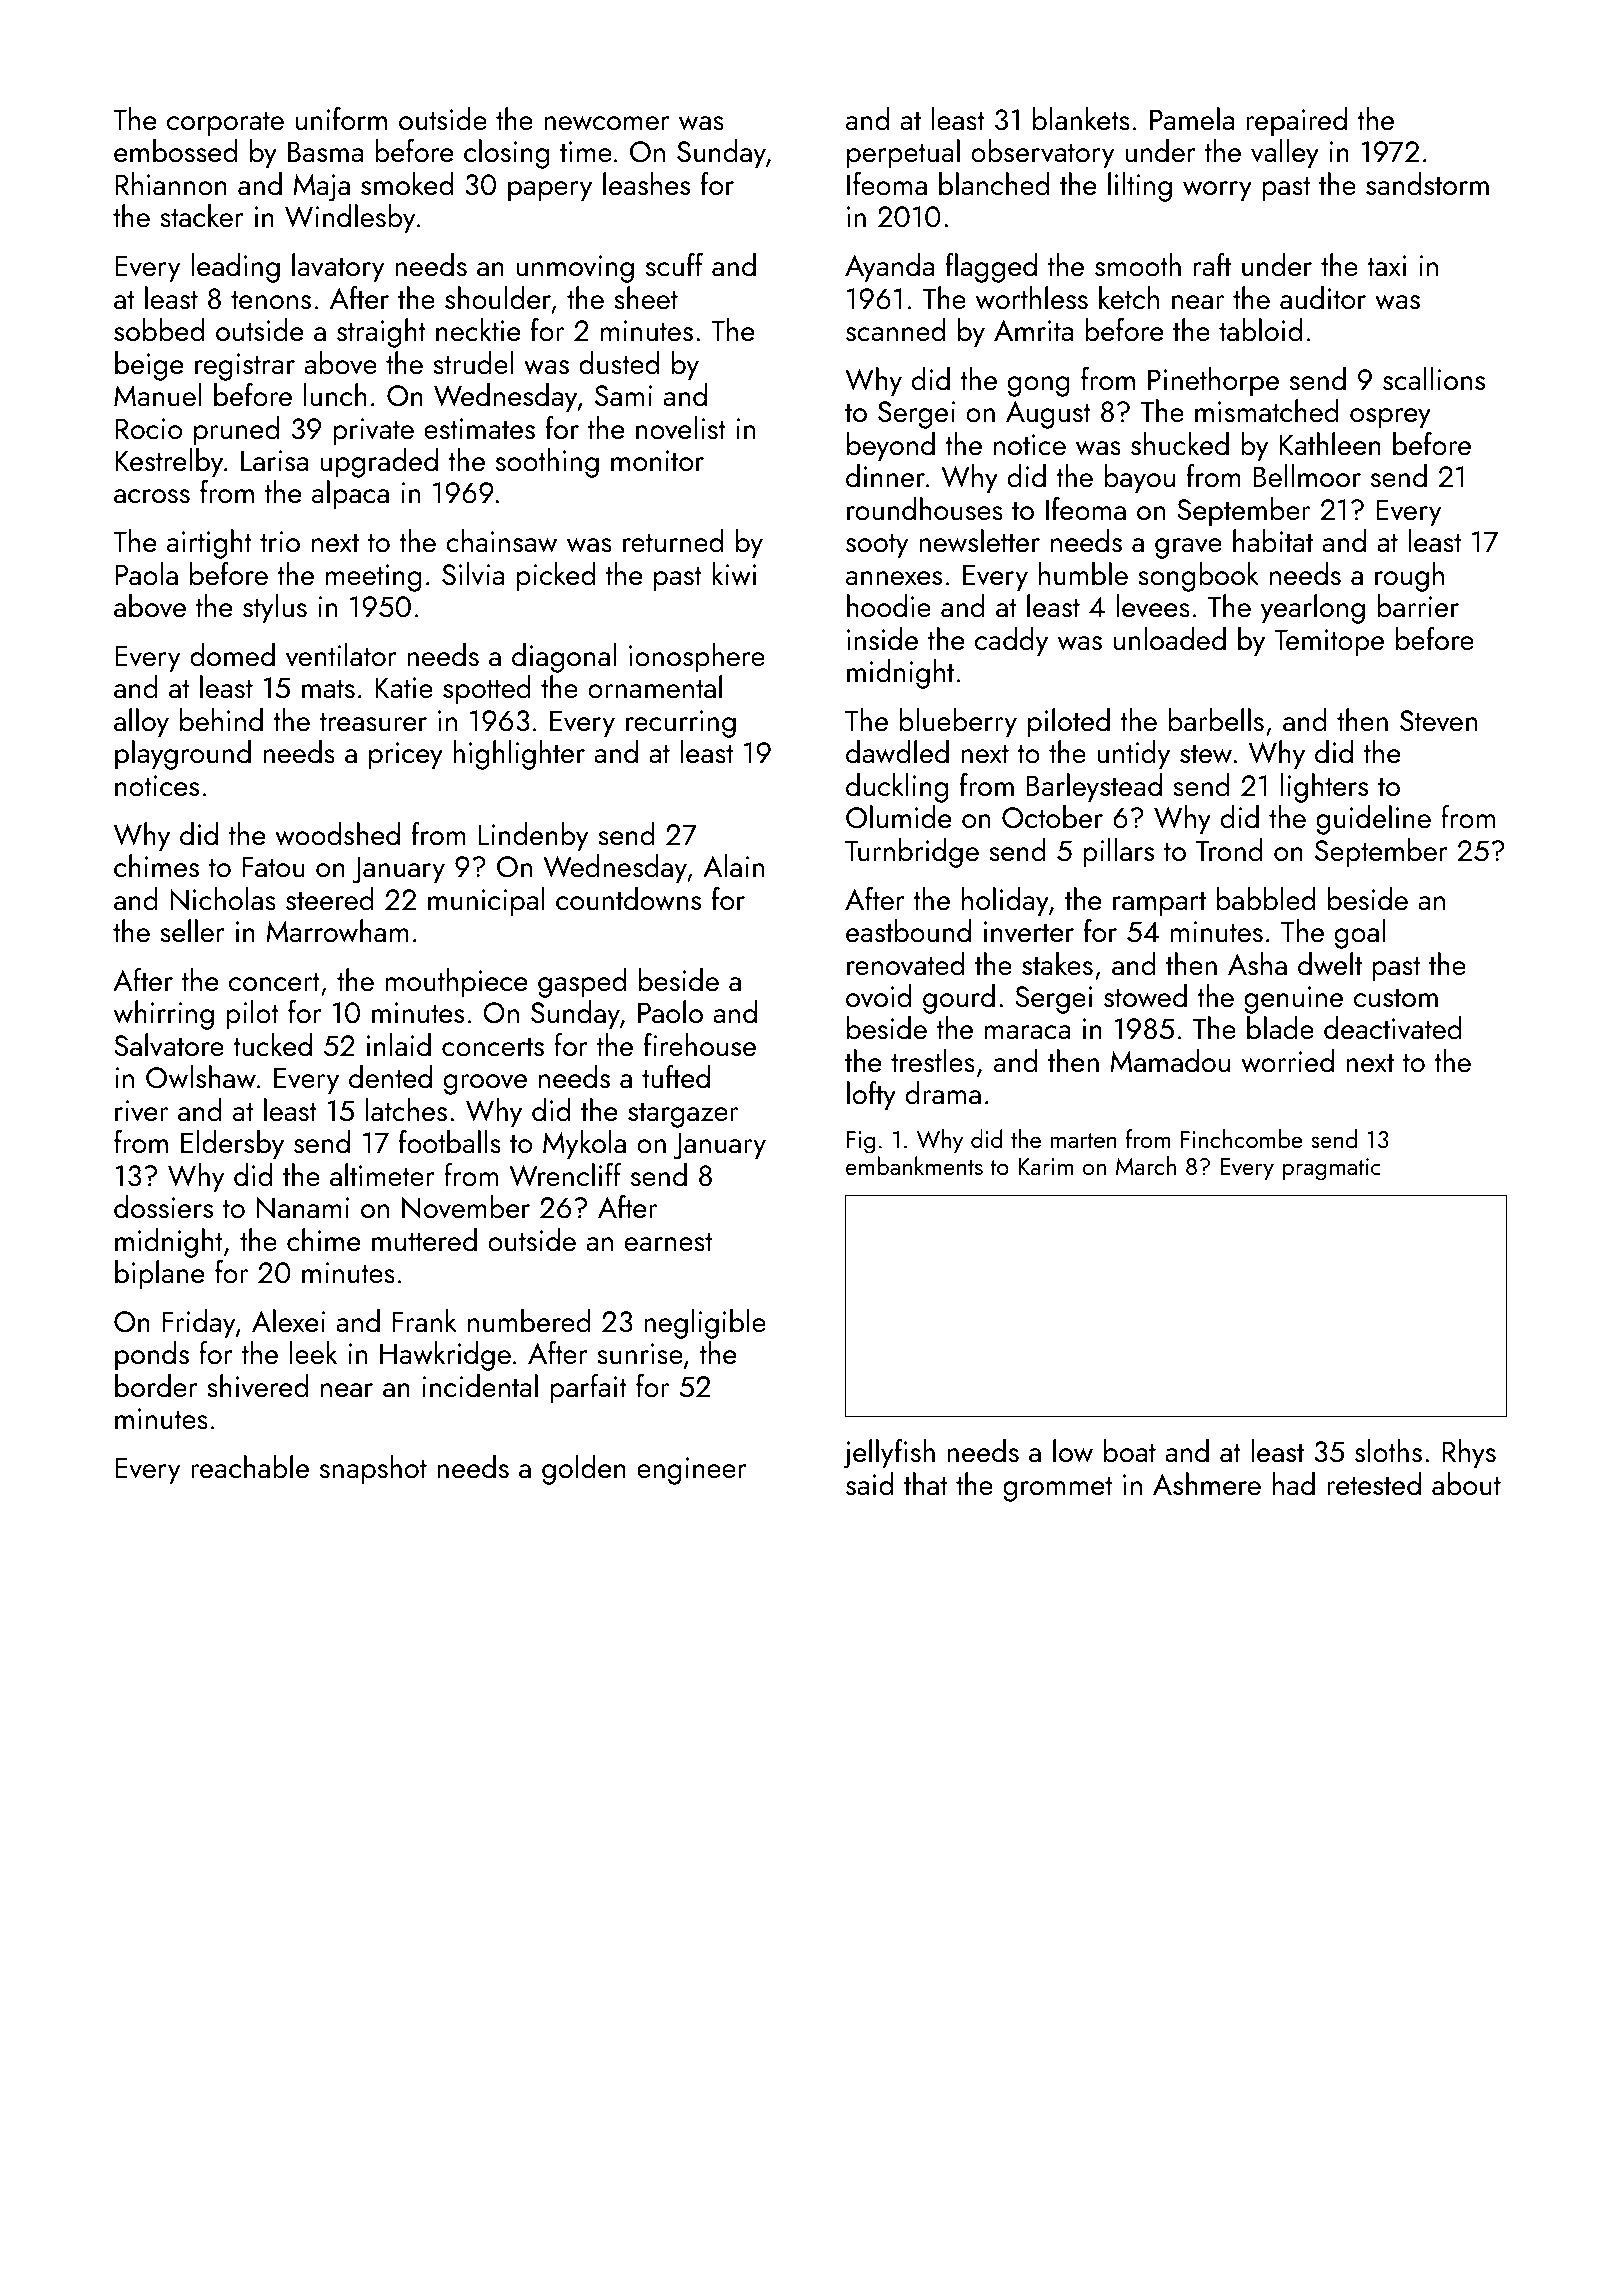  I want to click on songbook, so click(1198, 577).
